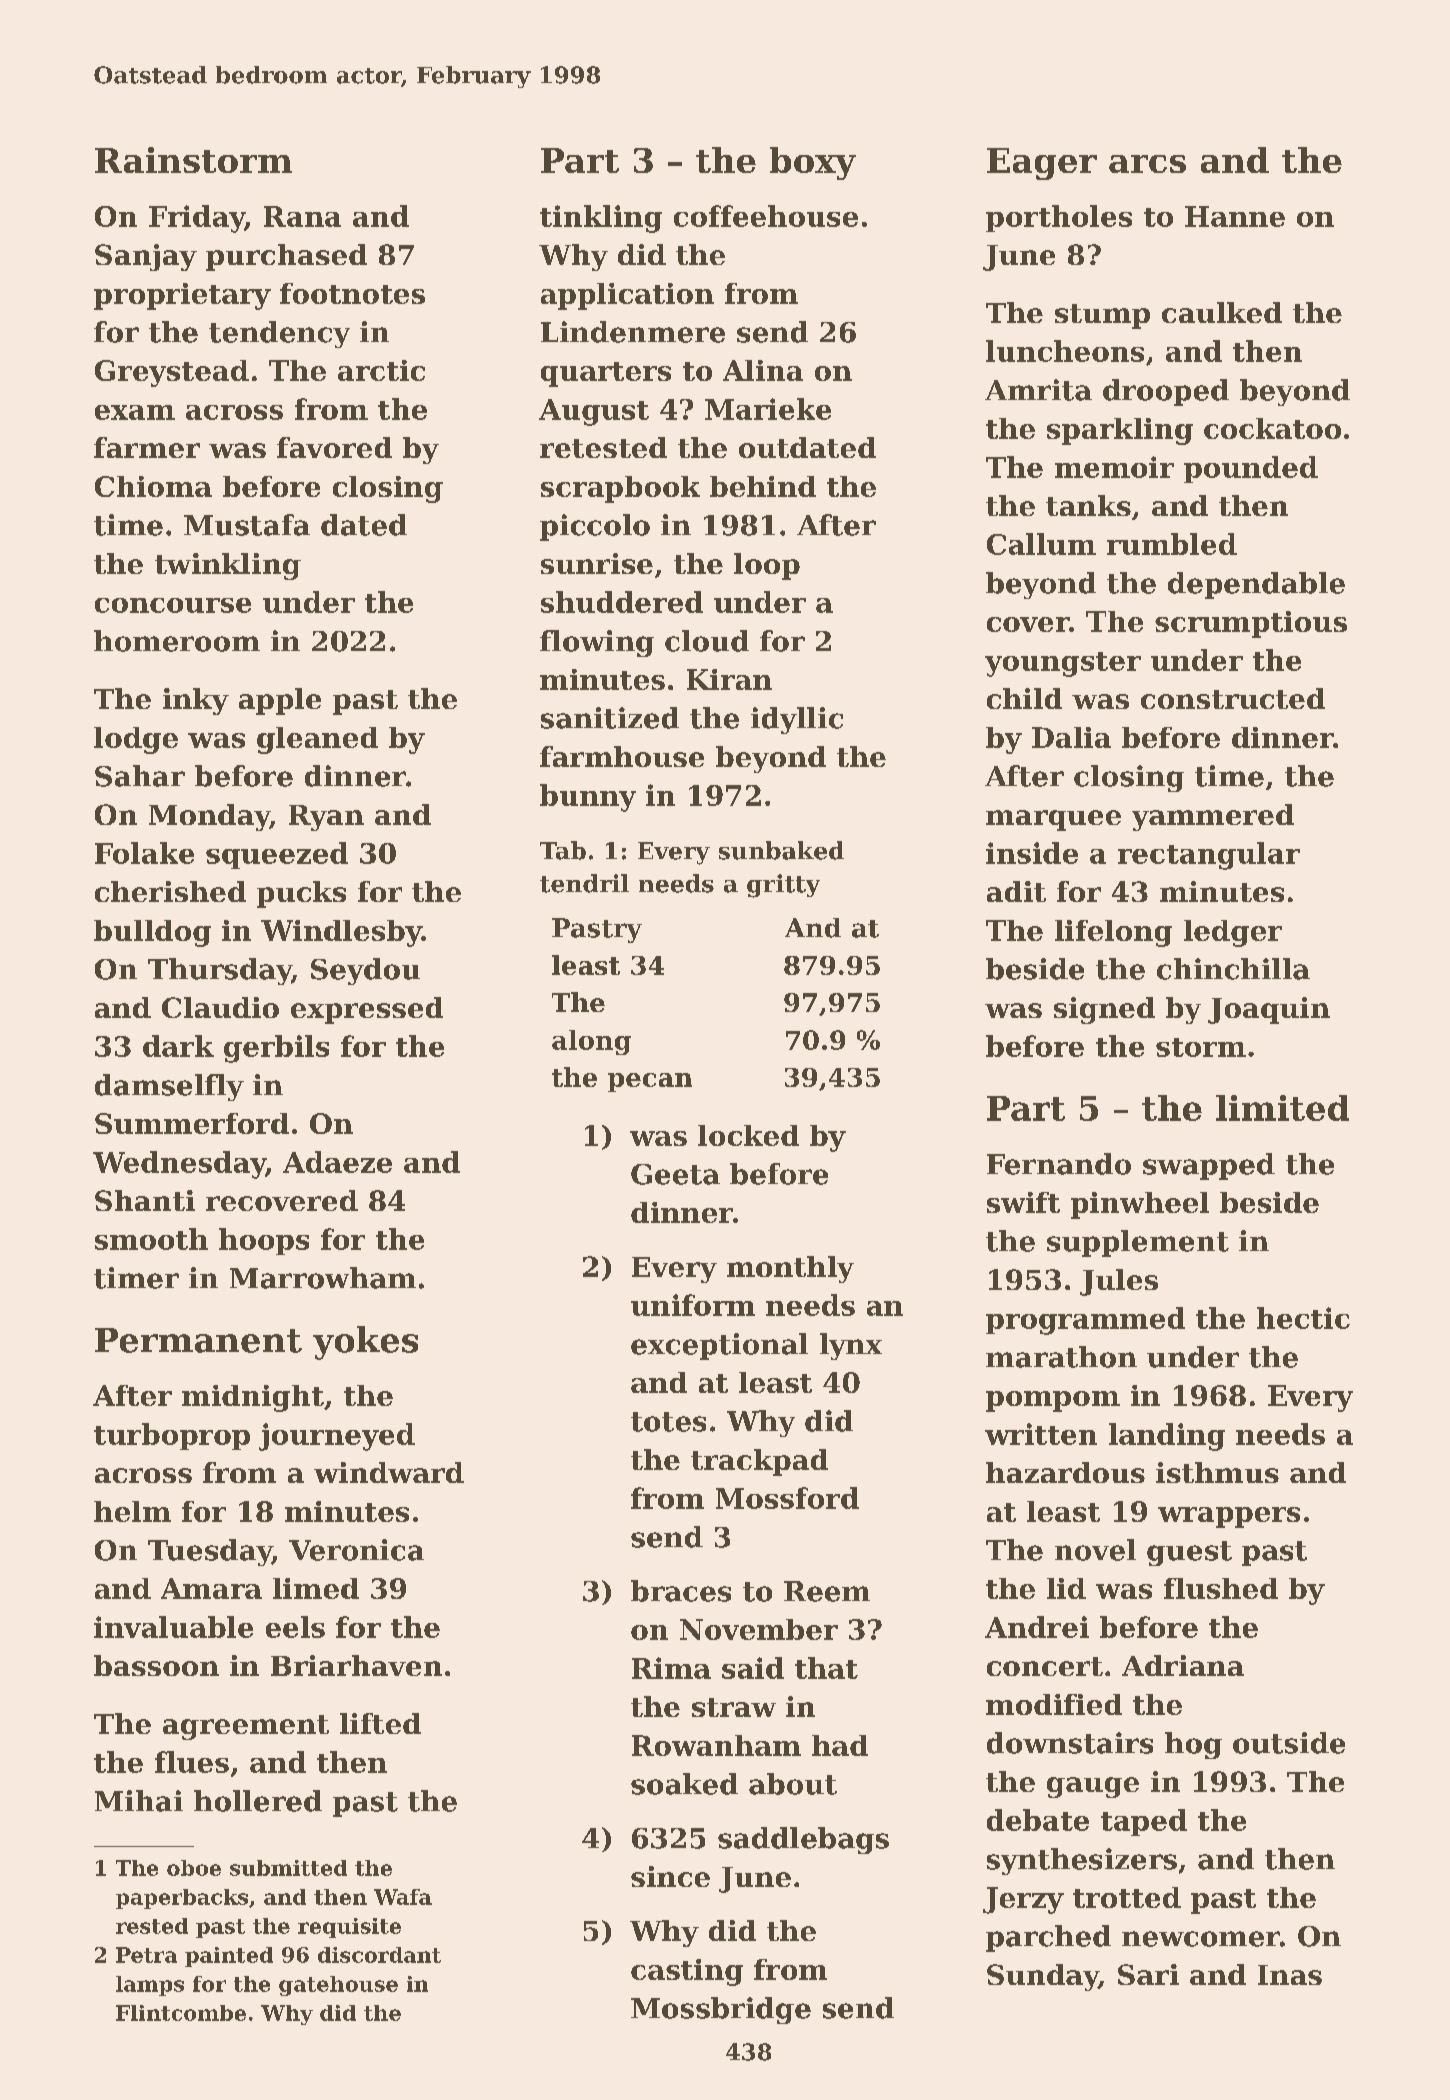  Describe the element at coordinates (258, 1801) in the screenshot. I see `hollered` at that location.
